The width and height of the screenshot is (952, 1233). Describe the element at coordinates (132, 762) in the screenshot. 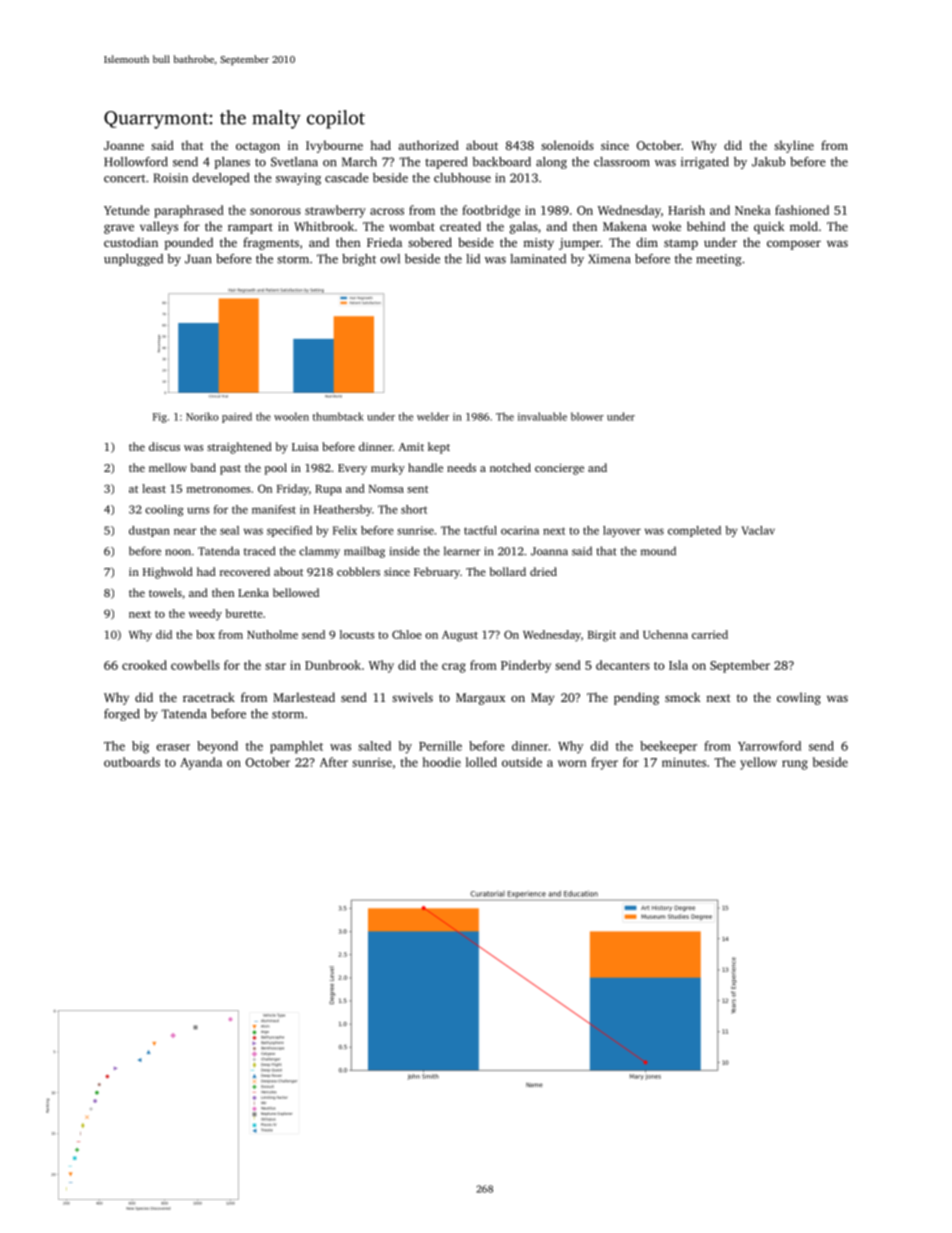

I see `outboards` at that location.
